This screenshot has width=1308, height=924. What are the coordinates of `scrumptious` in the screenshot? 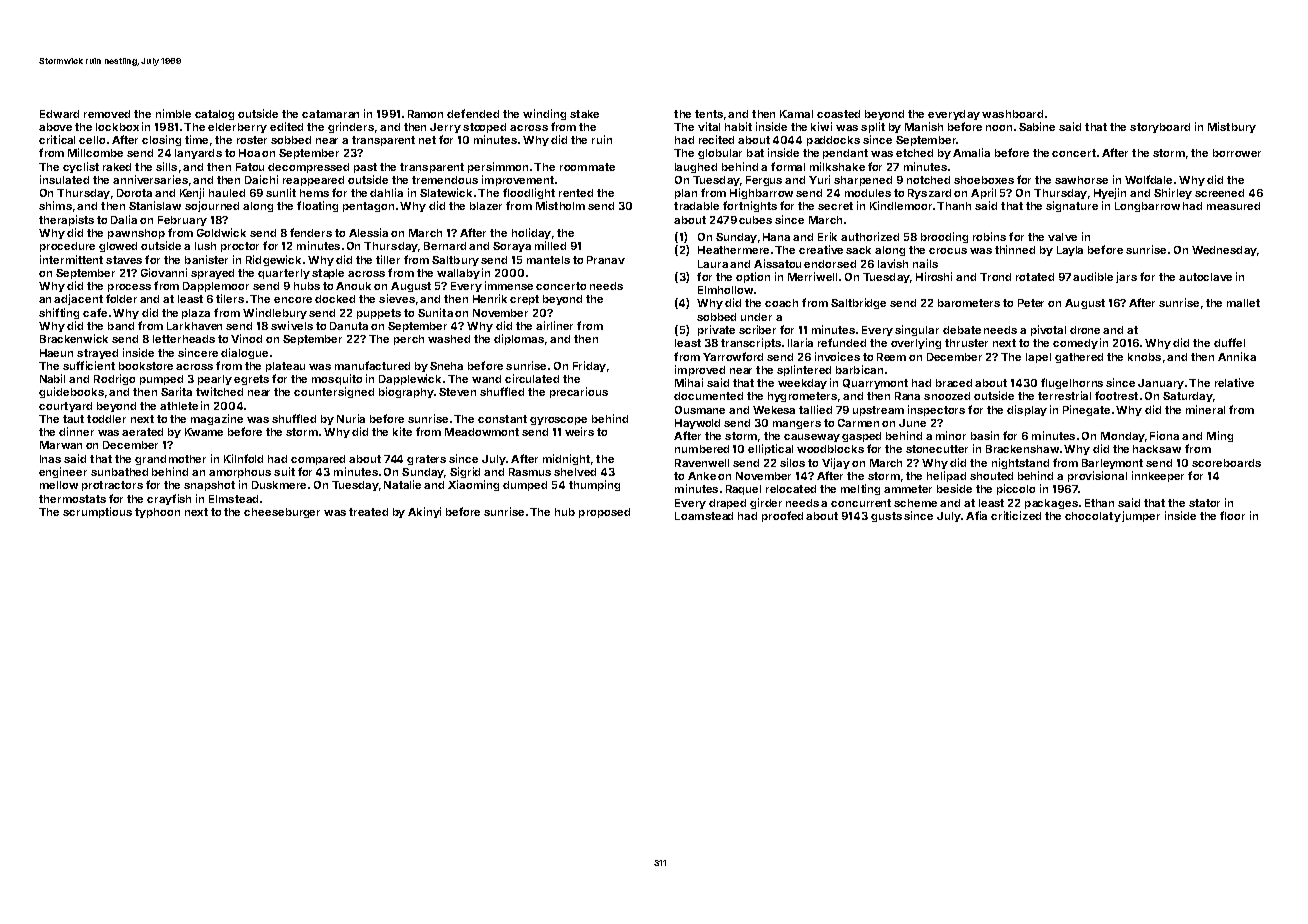 It's located at (97, 512).
